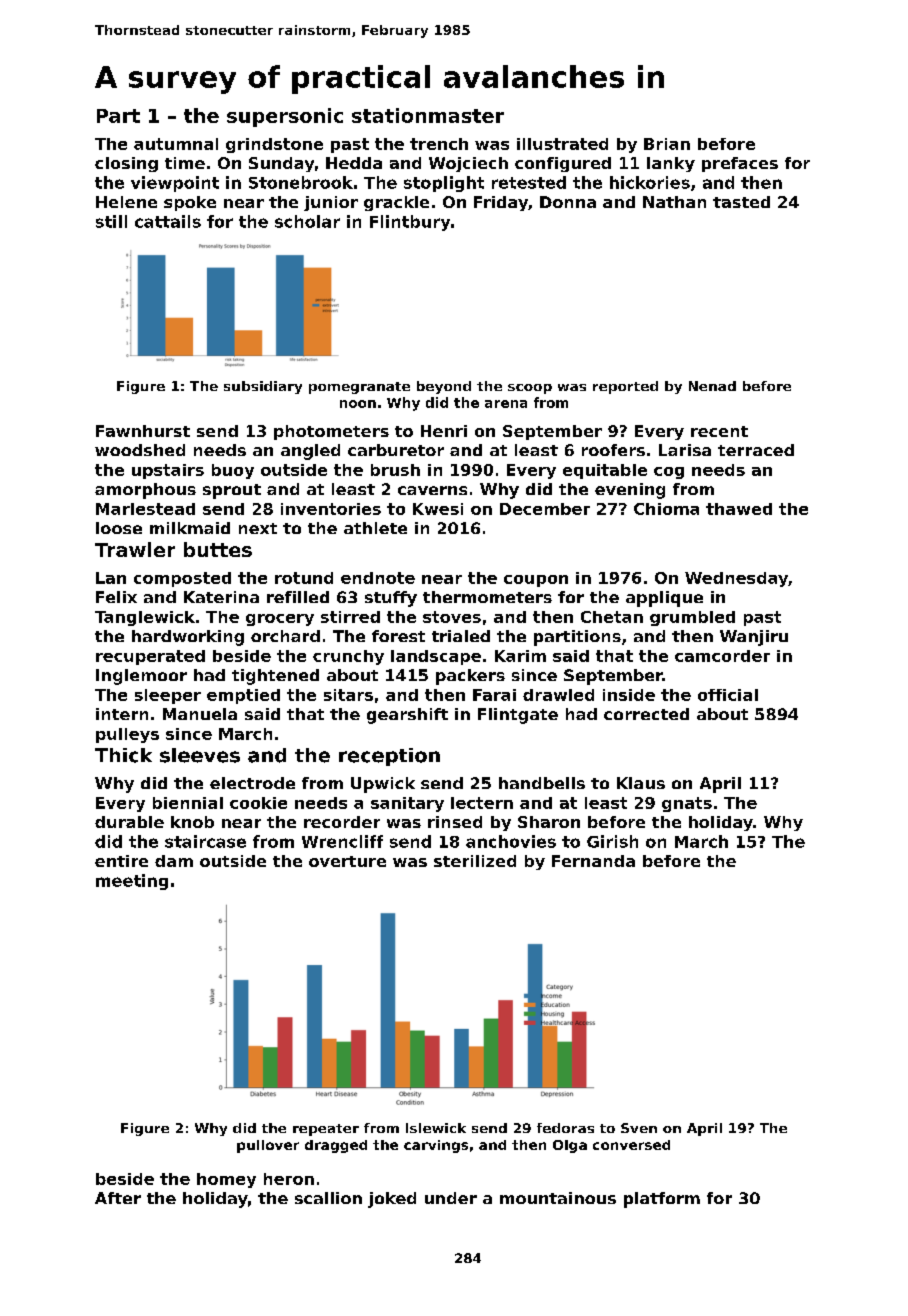  What do you see at coordinates (432, 490) in the screenshot?
I see `caverns` at bounding box center [432, 490].
